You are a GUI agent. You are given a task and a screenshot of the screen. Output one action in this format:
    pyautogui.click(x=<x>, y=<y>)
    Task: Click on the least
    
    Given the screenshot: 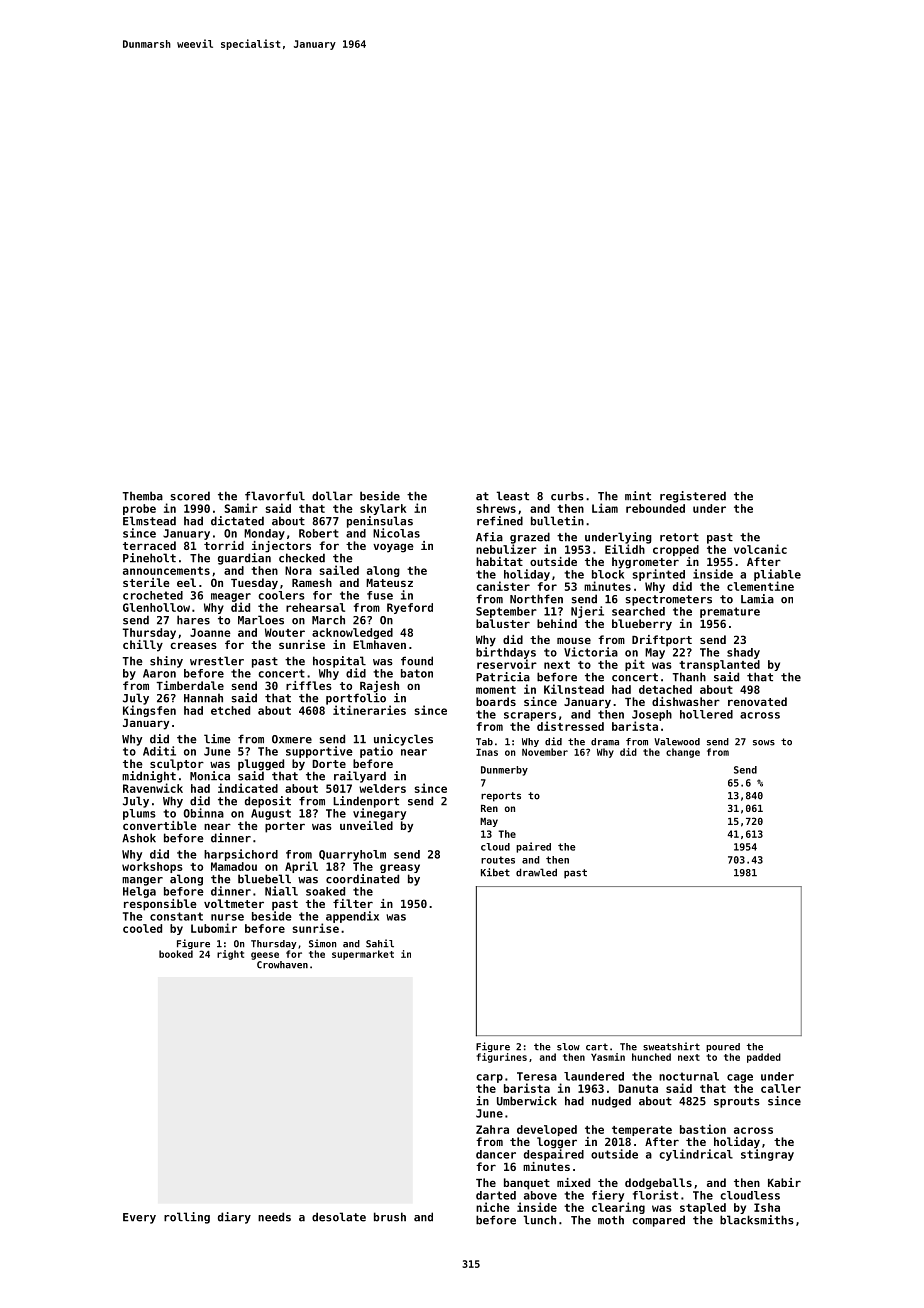 What is the action you would take?
    pyautogui.click(x=513, y=496)
